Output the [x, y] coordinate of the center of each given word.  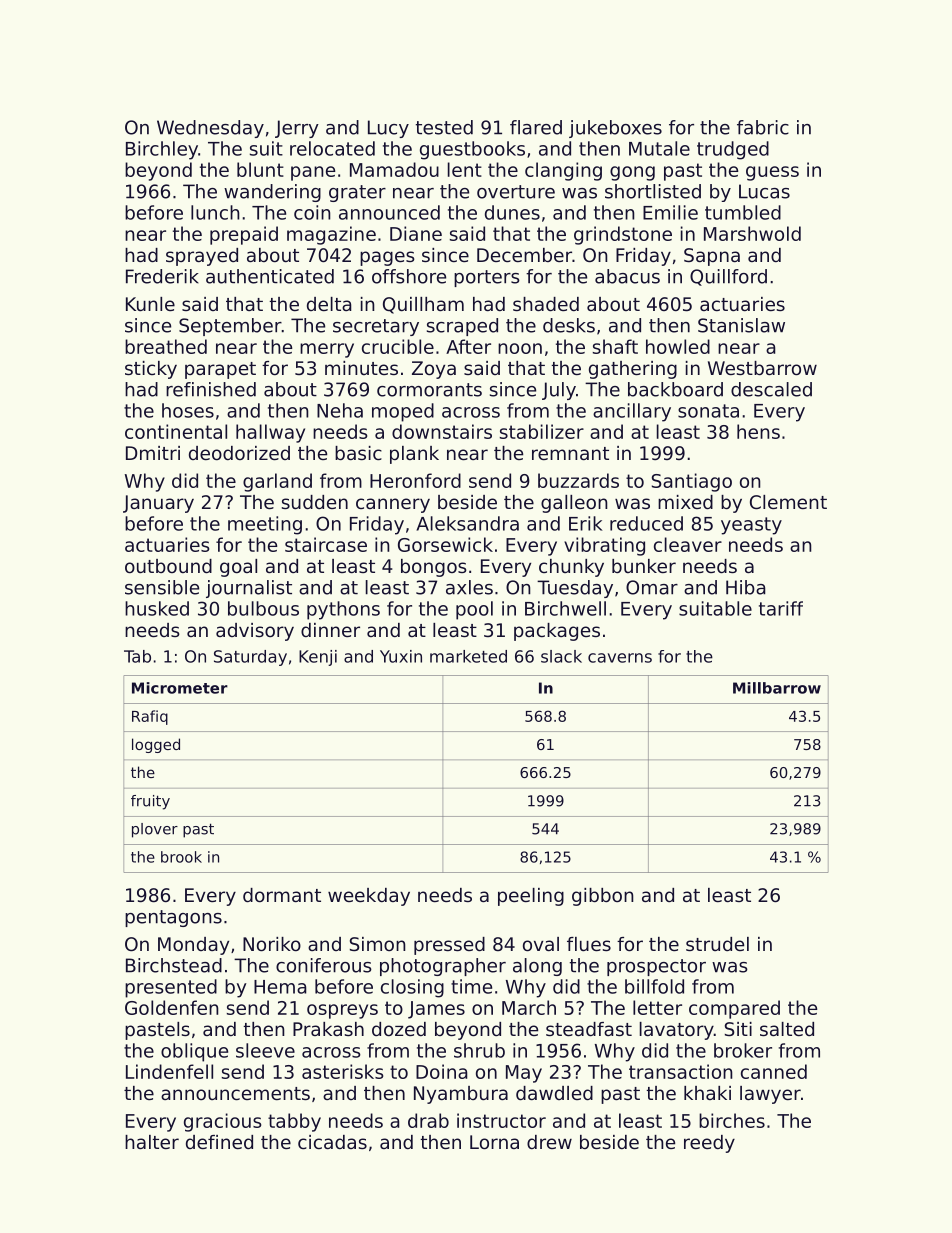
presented [171, 988]
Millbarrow [777, 688]
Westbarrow [762, 368]
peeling [531, 897]
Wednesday [210, 129]
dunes [512, 212]
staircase [326, 544]
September [230, 327]
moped [403, 412]
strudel [717, 944]
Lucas [764, 191]
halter [152, 1142]
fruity [150, 802]
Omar [652, 587]
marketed [468, 656]
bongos [434, 568]
